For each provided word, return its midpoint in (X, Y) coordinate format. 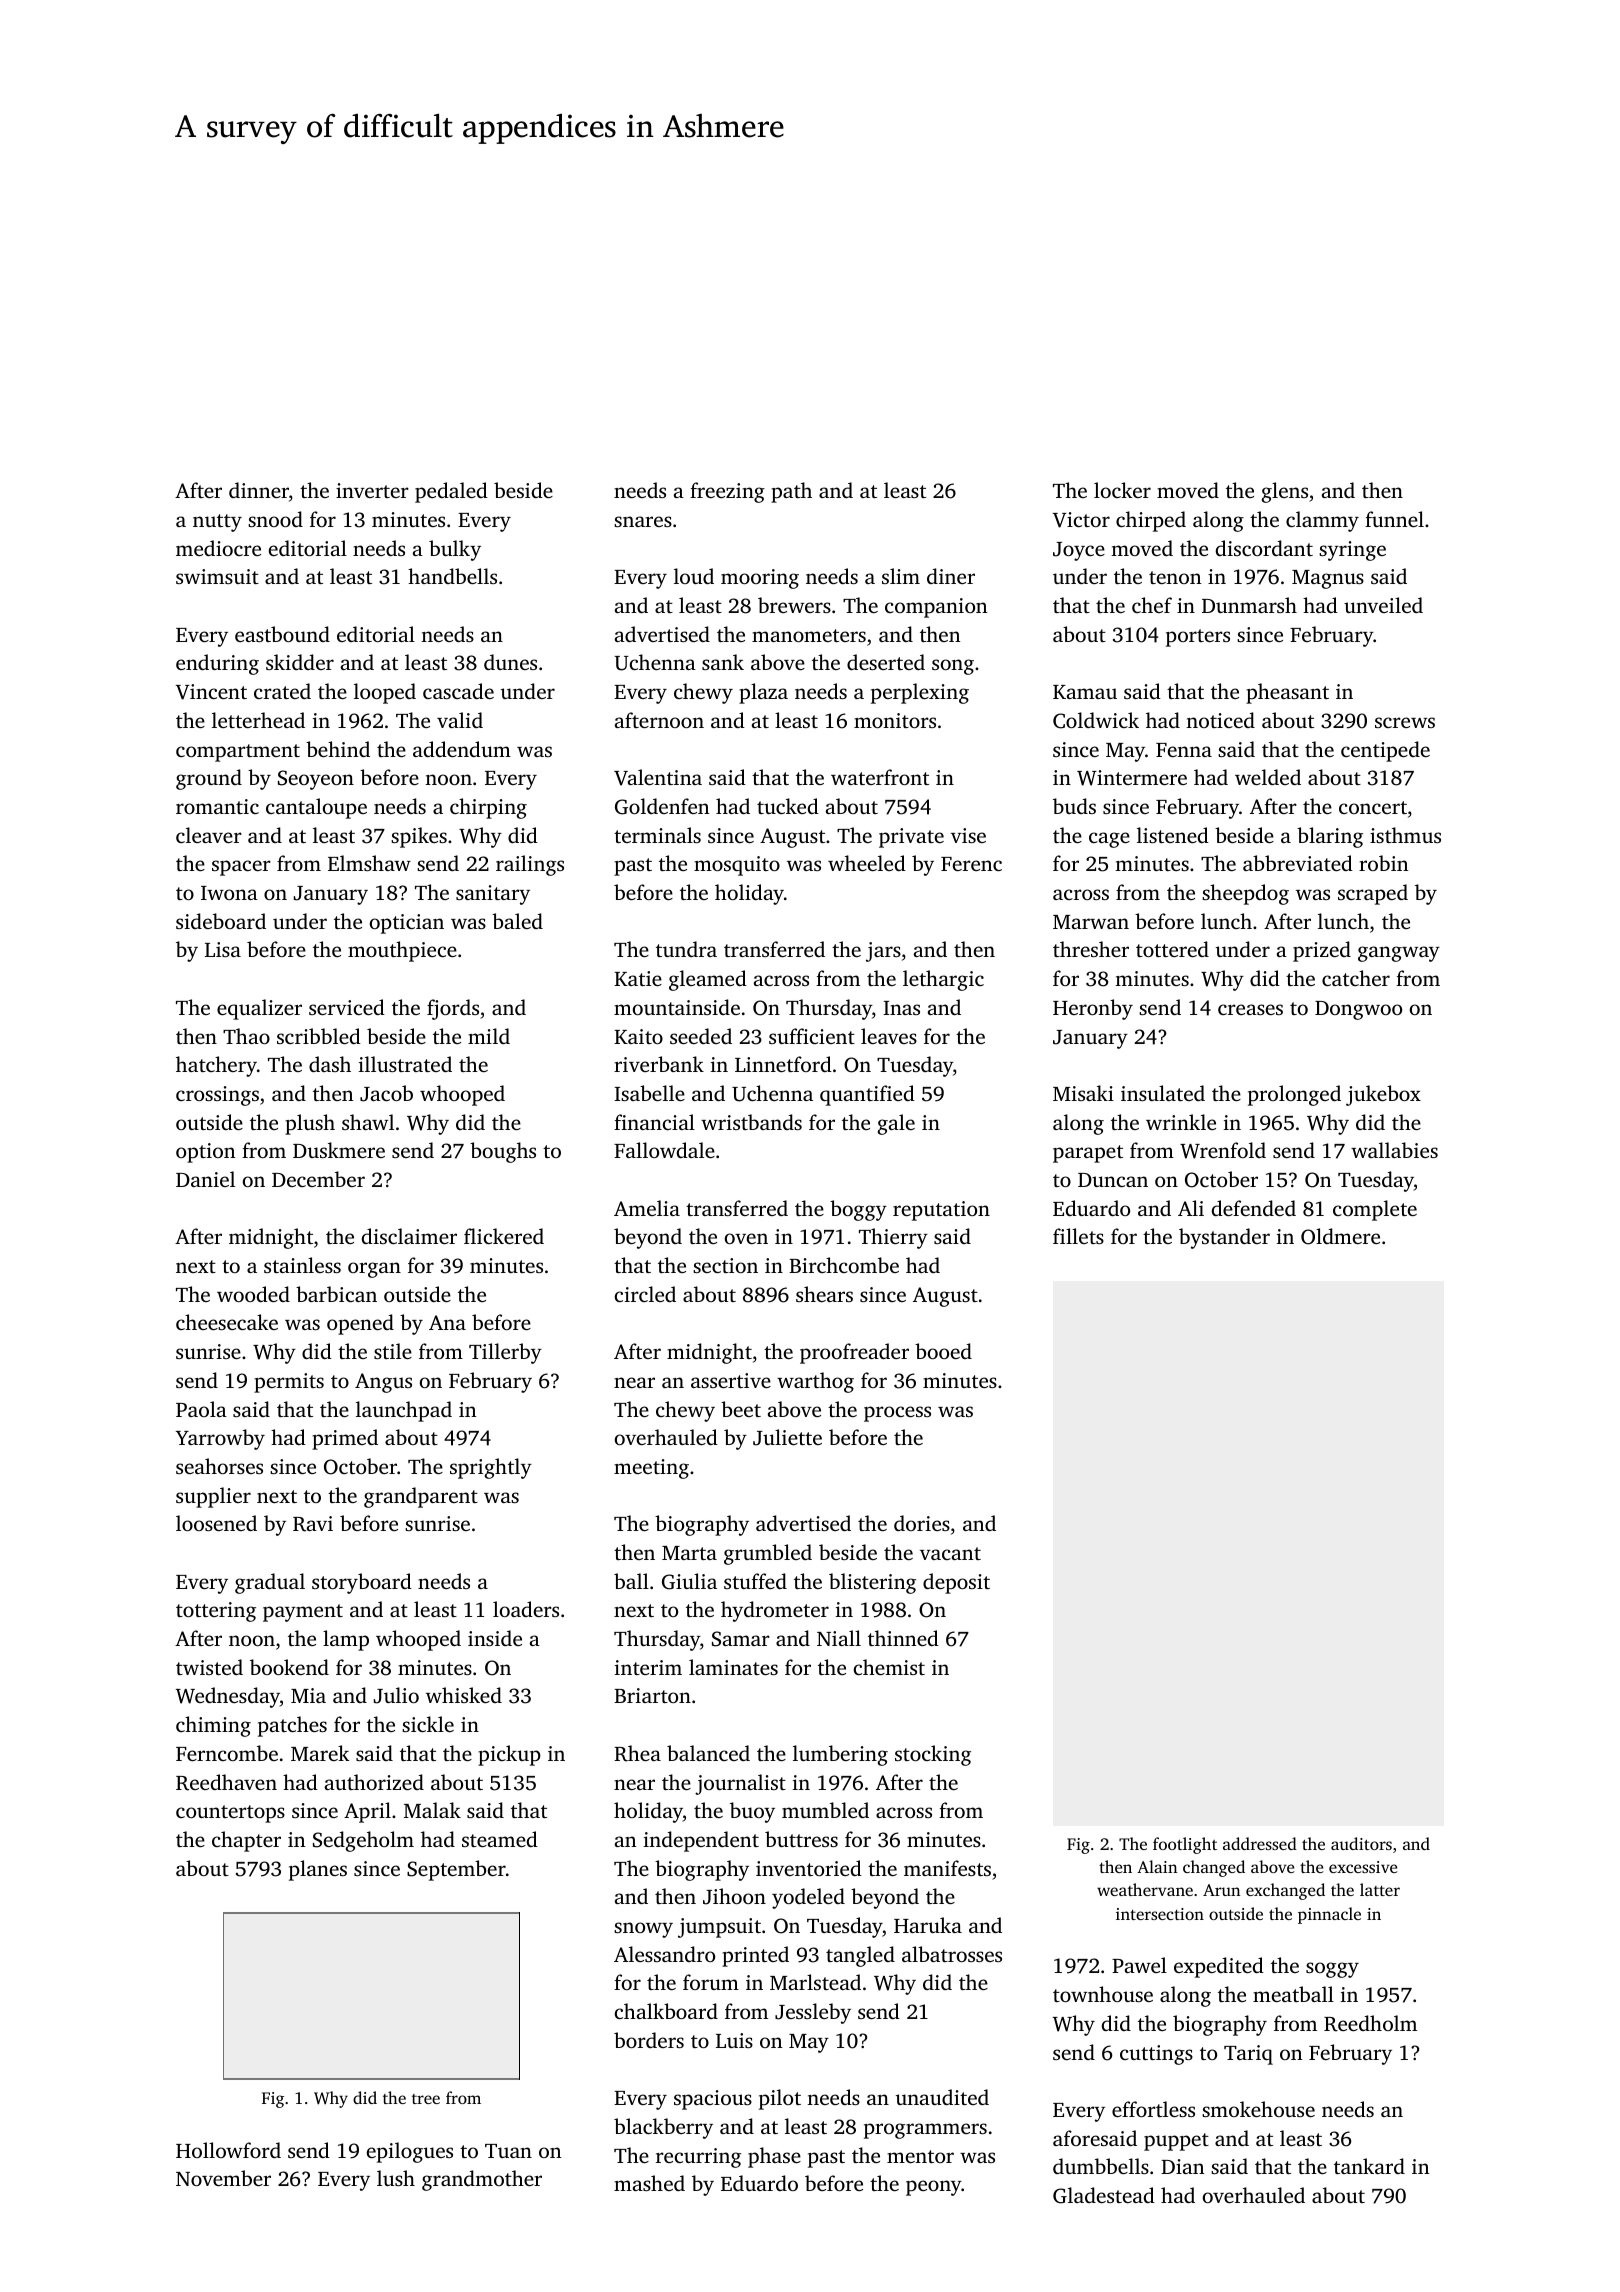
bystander (1224, 1238)
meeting (651, 1469)
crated (282, 691)
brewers (794, 605)
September (456, 1870)
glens (1285, 492)
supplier (213, 1497)
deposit (956, 1583)
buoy (752, 1812)
